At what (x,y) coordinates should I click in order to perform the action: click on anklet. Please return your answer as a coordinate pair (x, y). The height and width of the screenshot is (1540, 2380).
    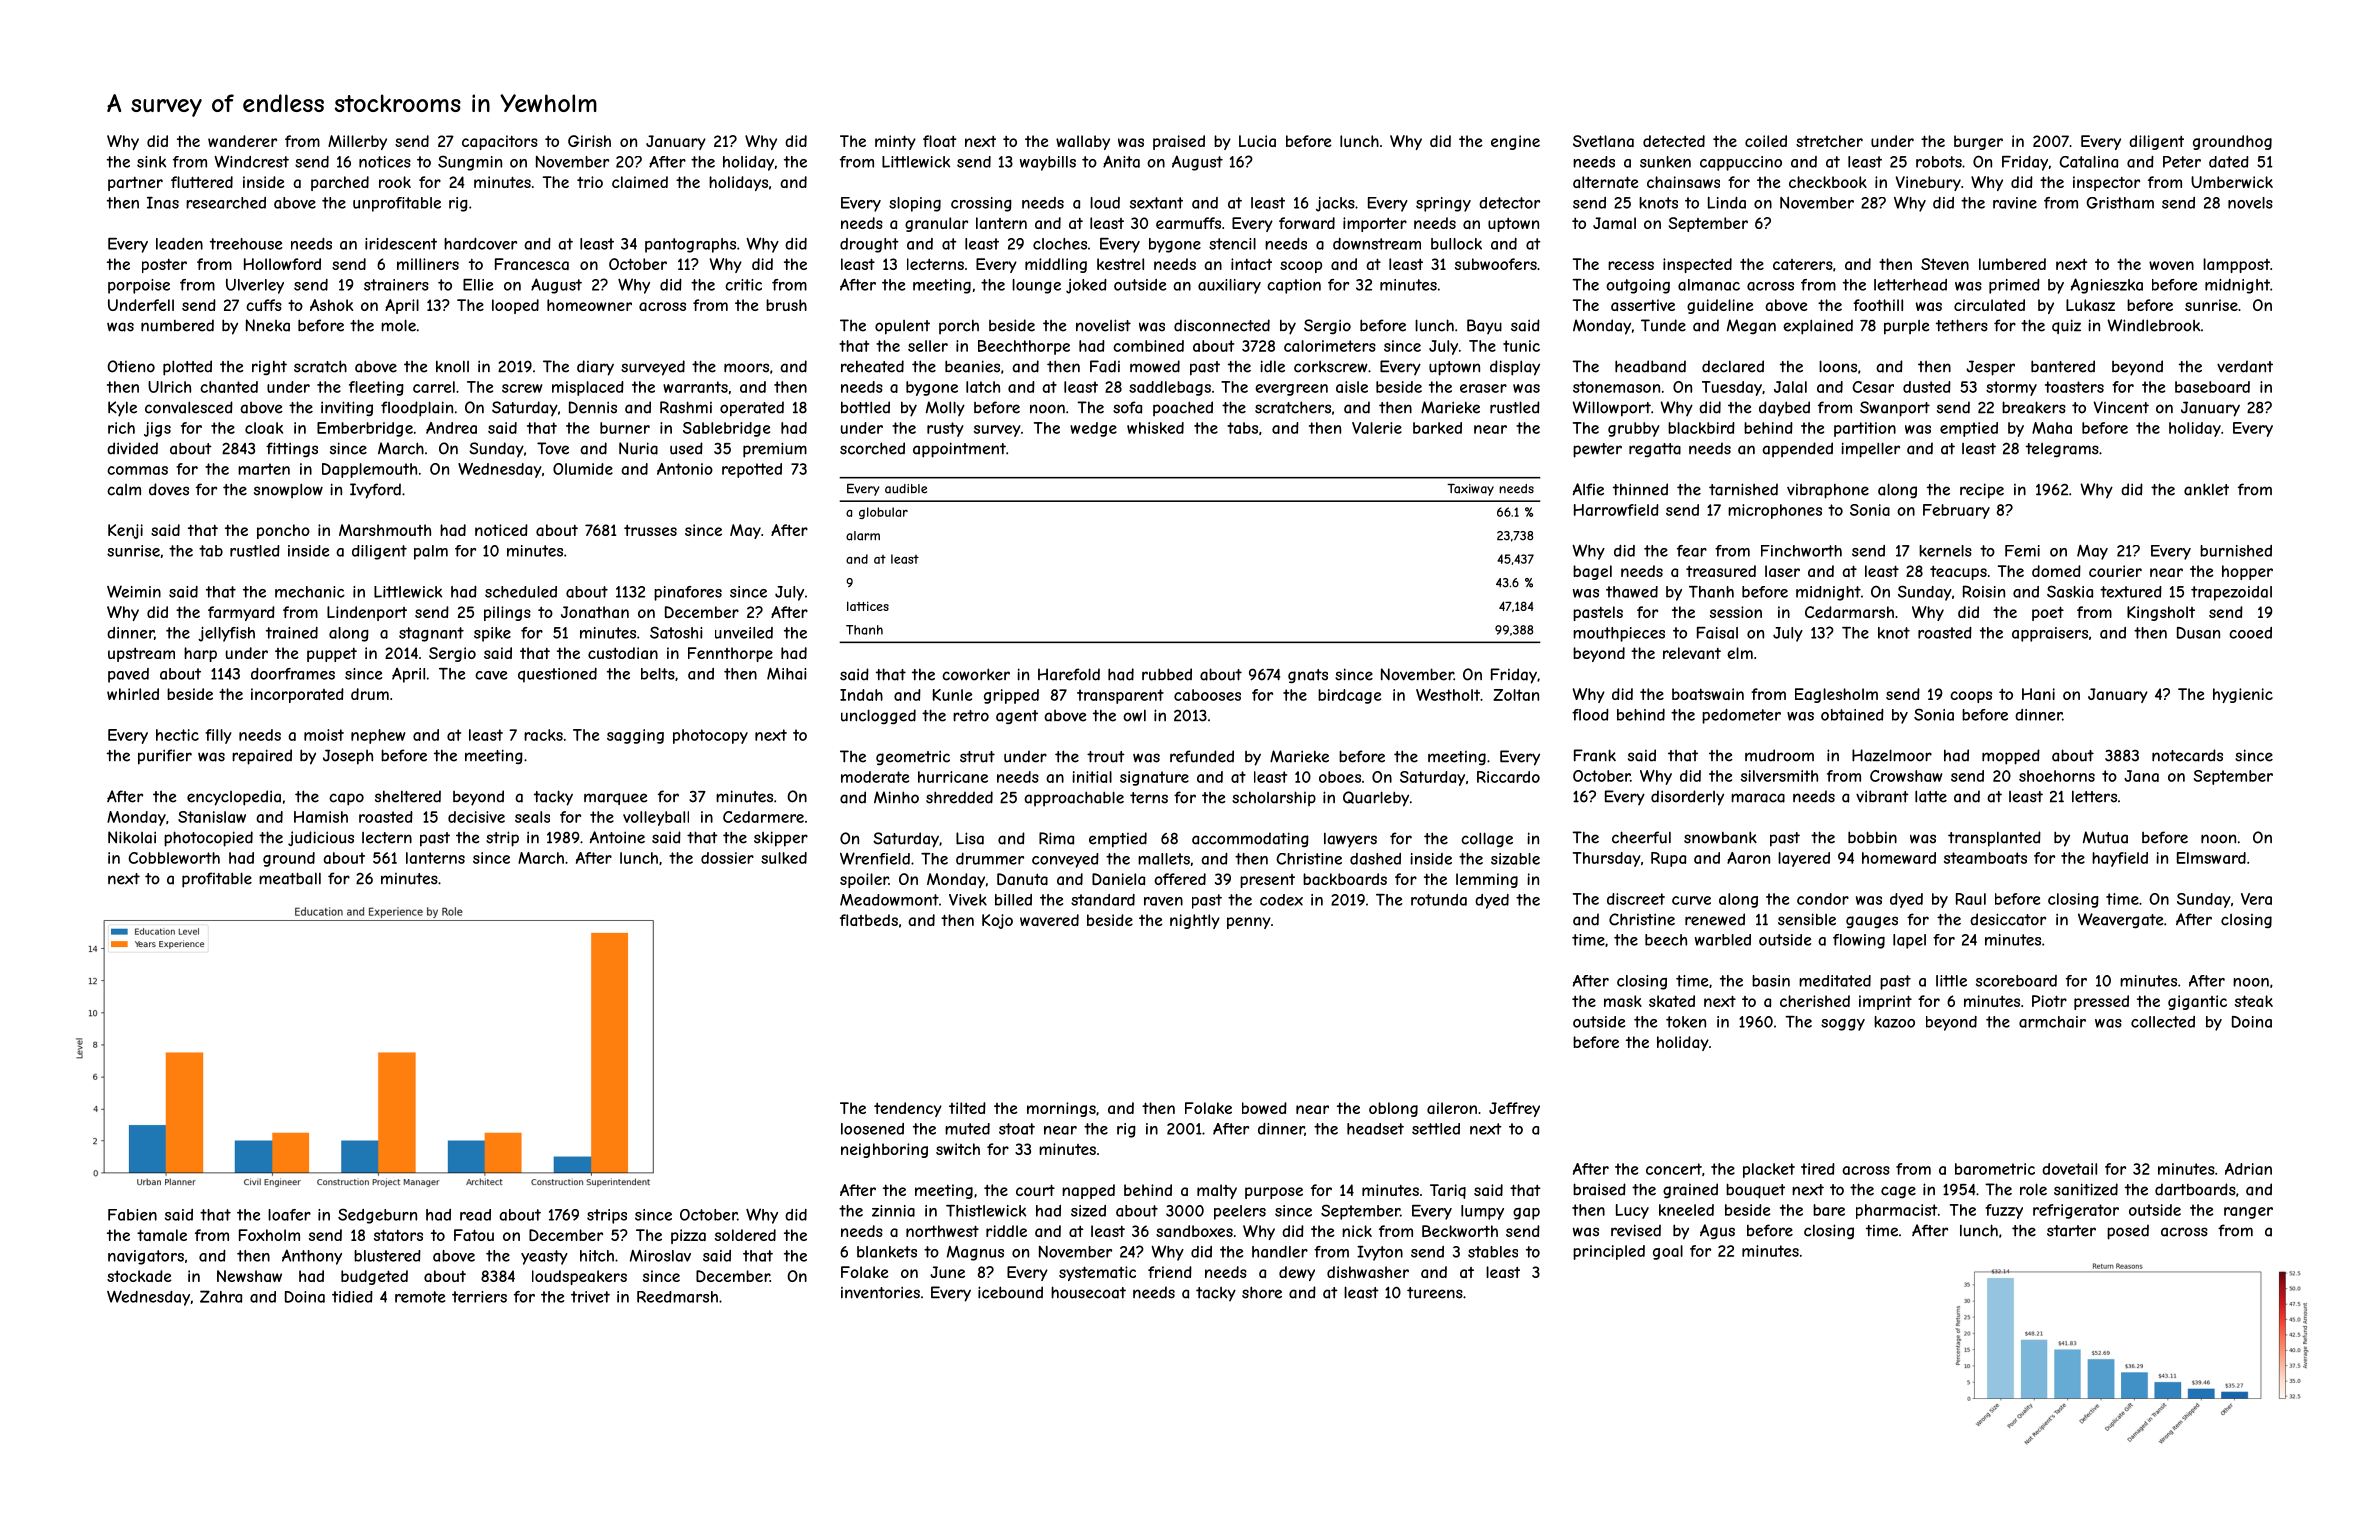
    Looking at the image, I should click on (2206, 489).
